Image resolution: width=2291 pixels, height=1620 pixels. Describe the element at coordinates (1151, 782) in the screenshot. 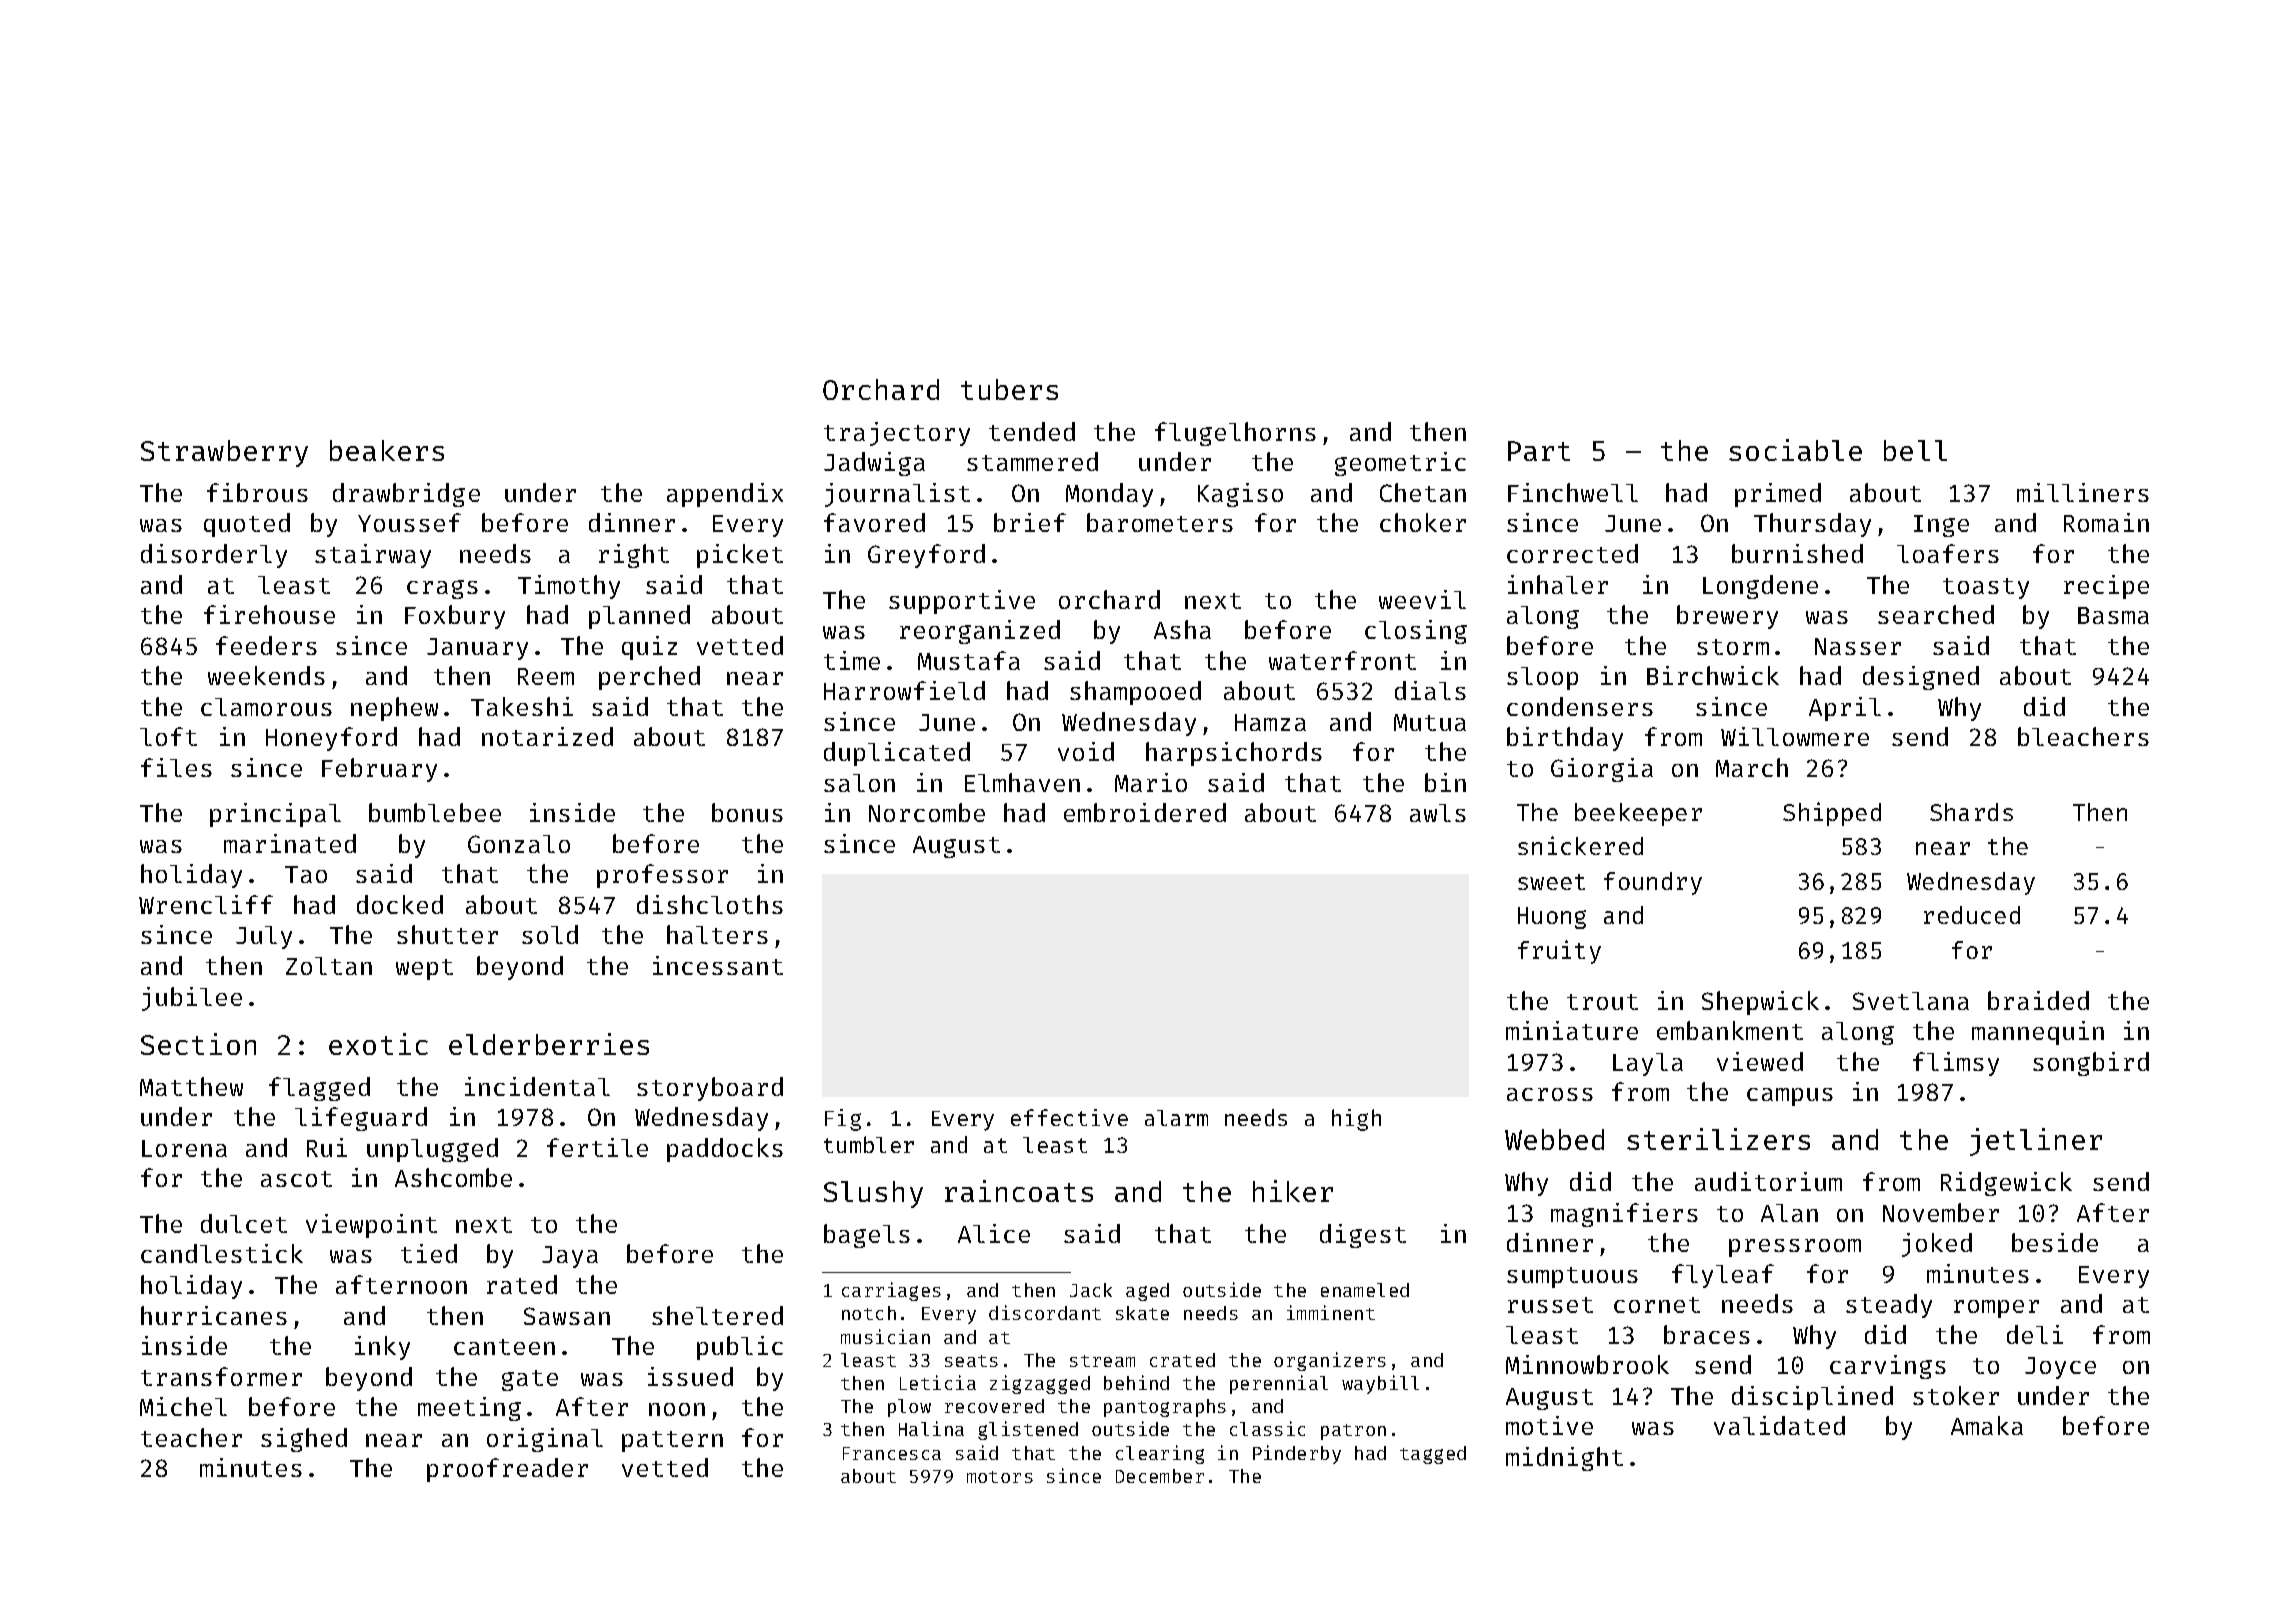

I see `Mario` at that location.
